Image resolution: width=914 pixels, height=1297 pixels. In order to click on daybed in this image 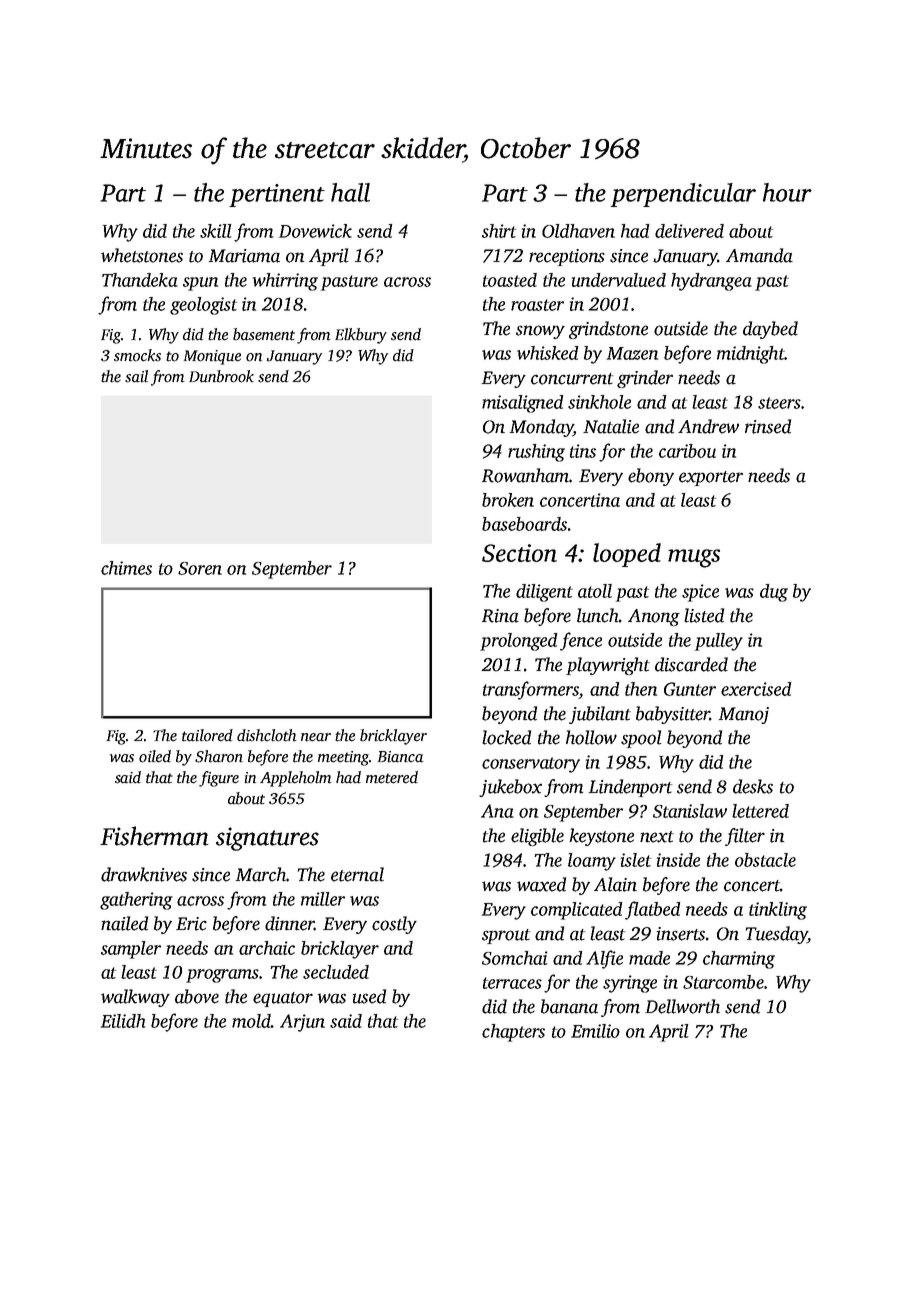, I will do `click(770, 330)`.
